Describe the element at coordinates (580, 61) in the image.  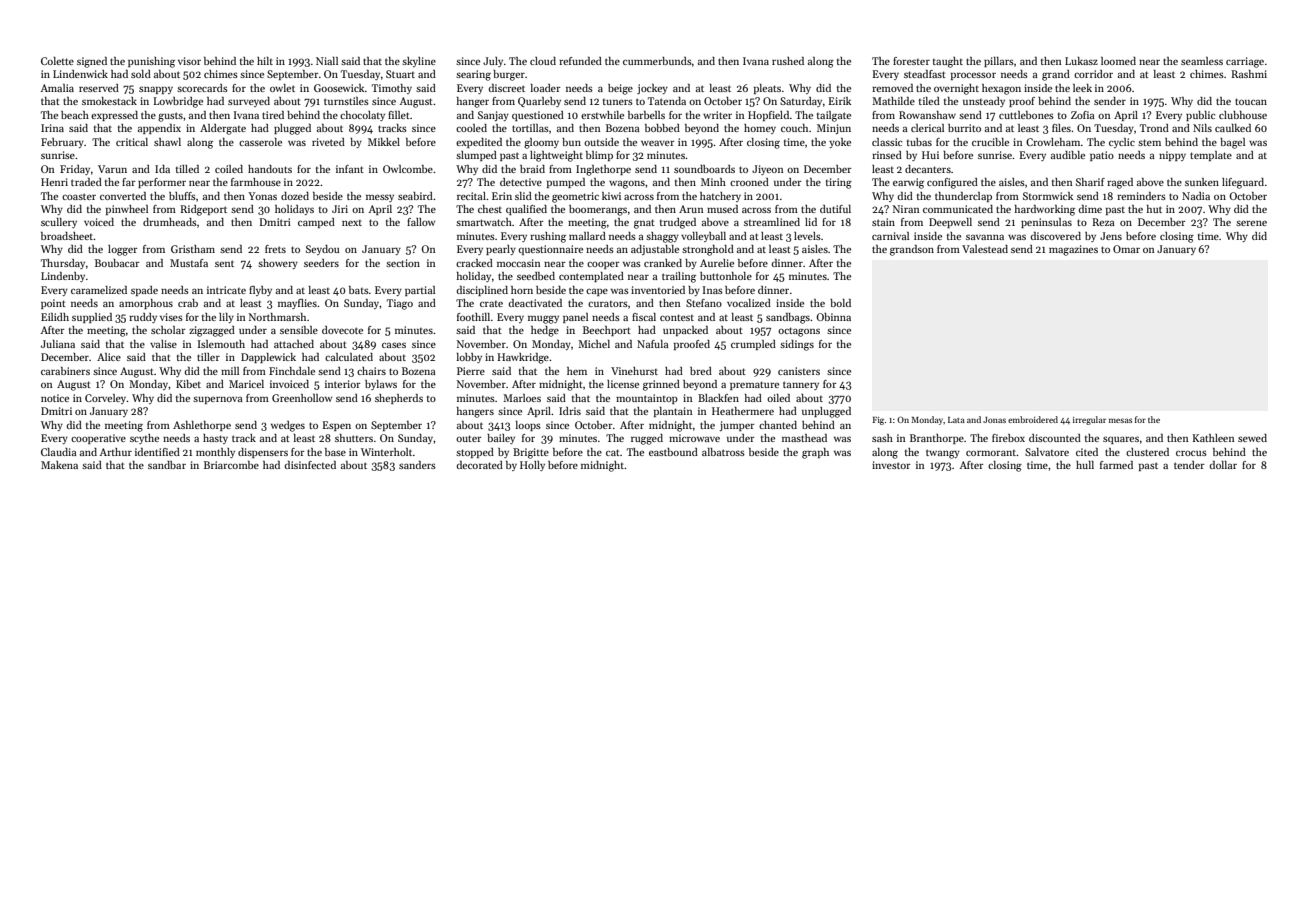
I see `refunded` at that location.
